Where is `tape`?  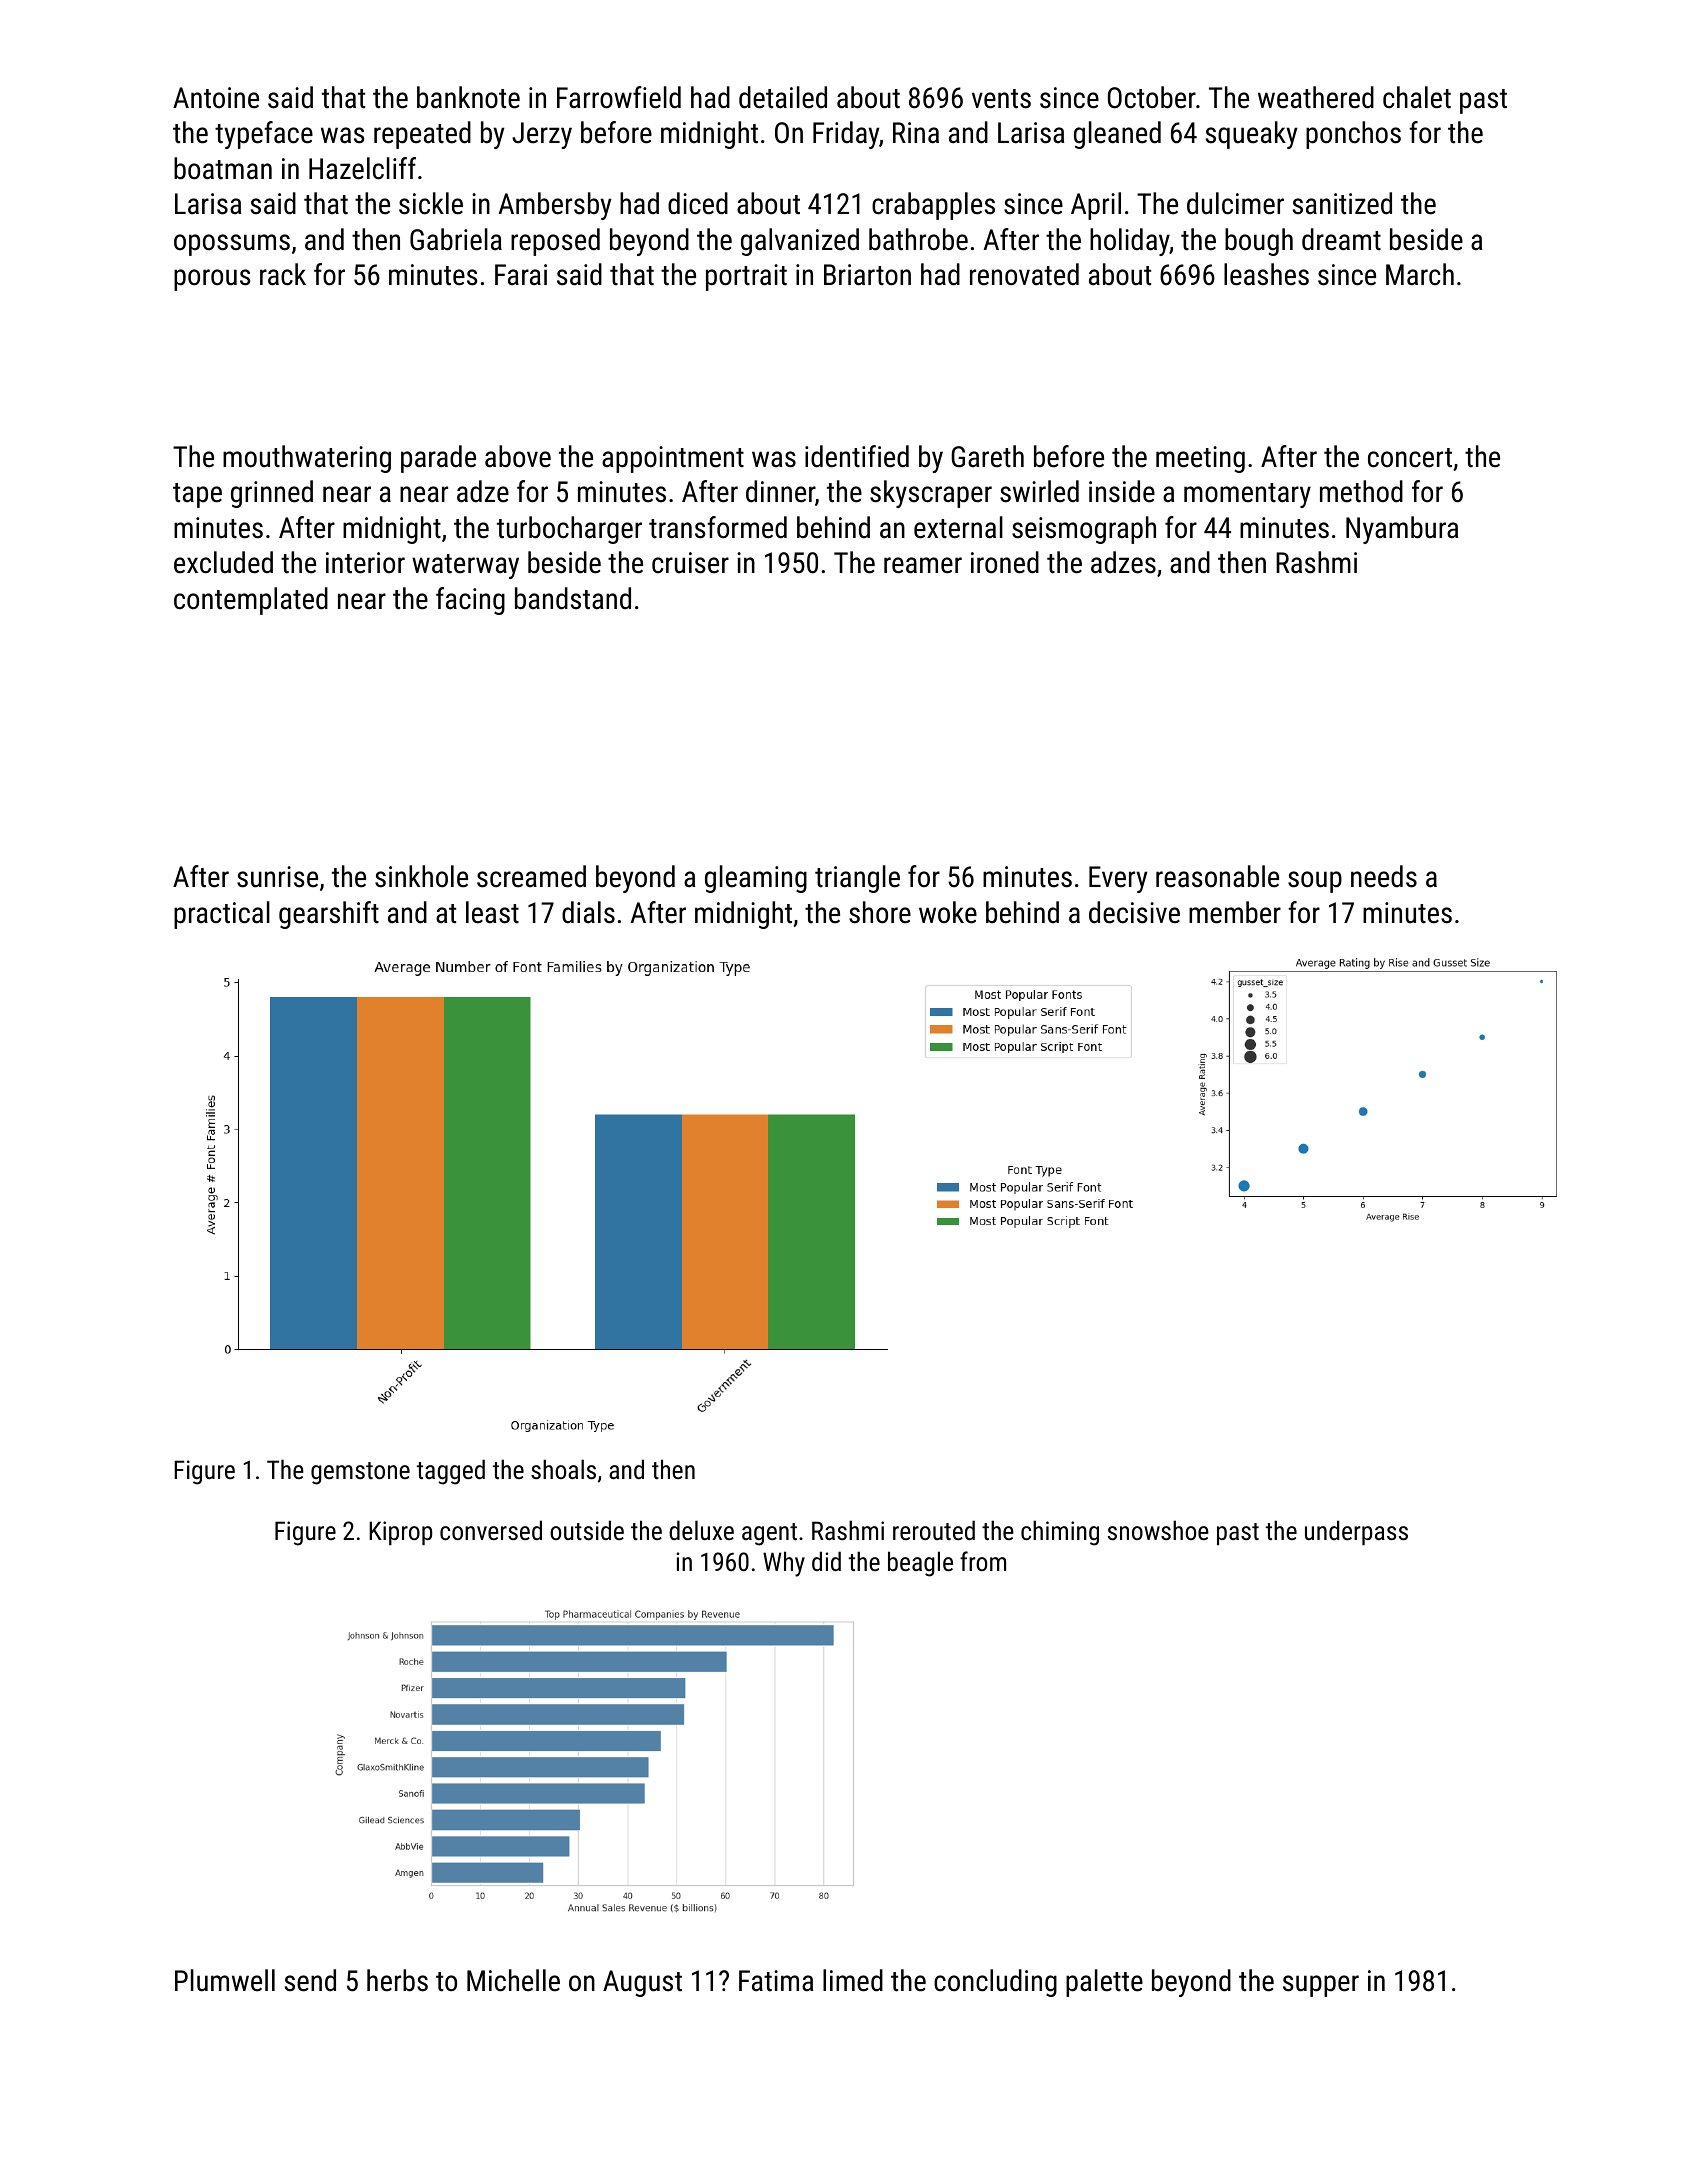 tape is located at coordinates (197, 495).
